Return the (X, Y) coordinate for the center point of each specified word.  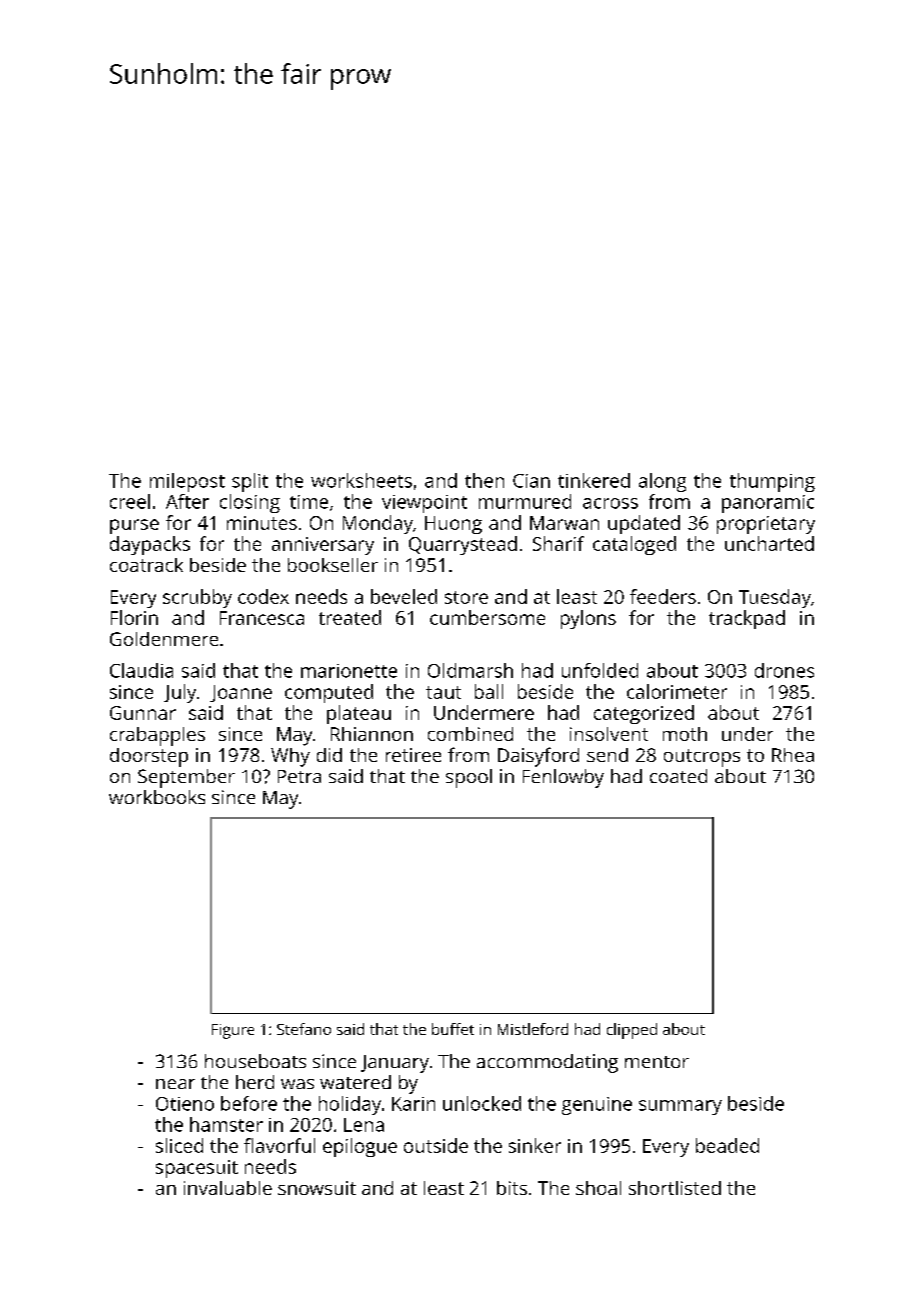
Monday (378, 524)
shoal (598, 1188)
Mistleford (533, 1029)
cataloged (634, 545)
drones (784, 670)
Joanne (241, 693)
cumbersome (487, 617)
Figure (233, 1031)
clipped (632, 1031)
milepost (187, 482)
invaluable (228, 1188)
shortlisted (675, 1188)
